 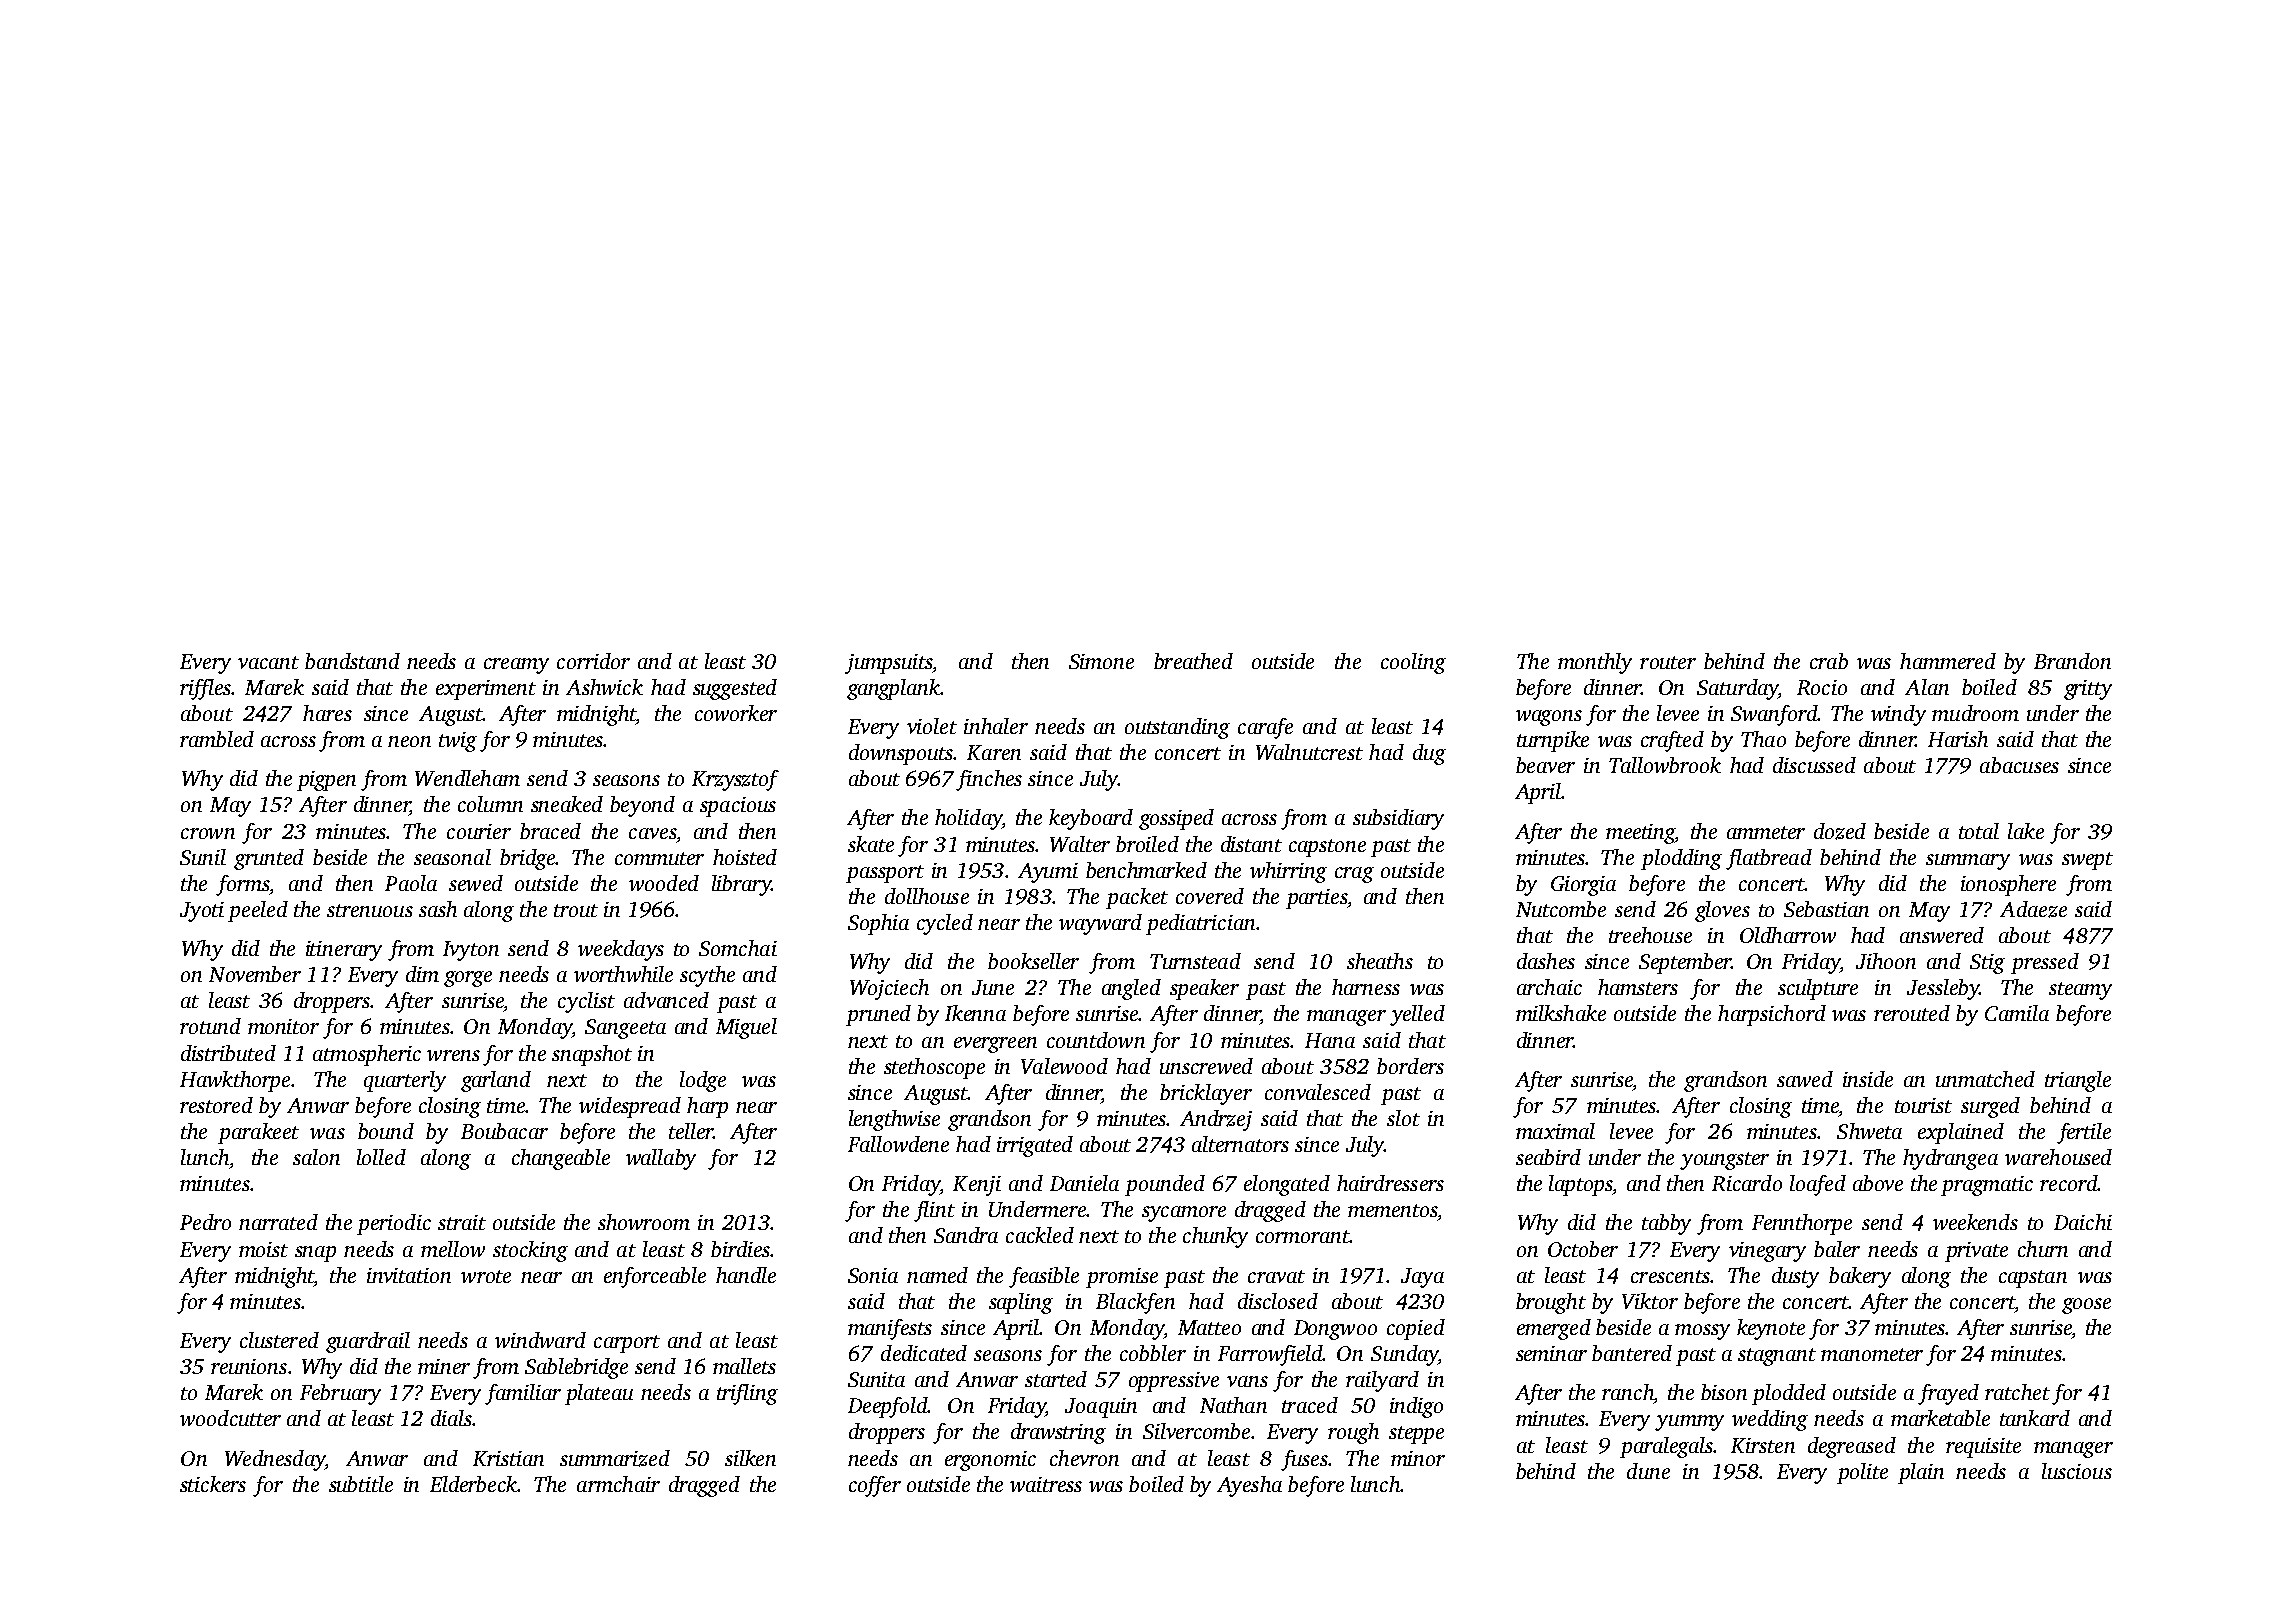 I want to click on Dongwoo, so click(x=1335, y=1330).
